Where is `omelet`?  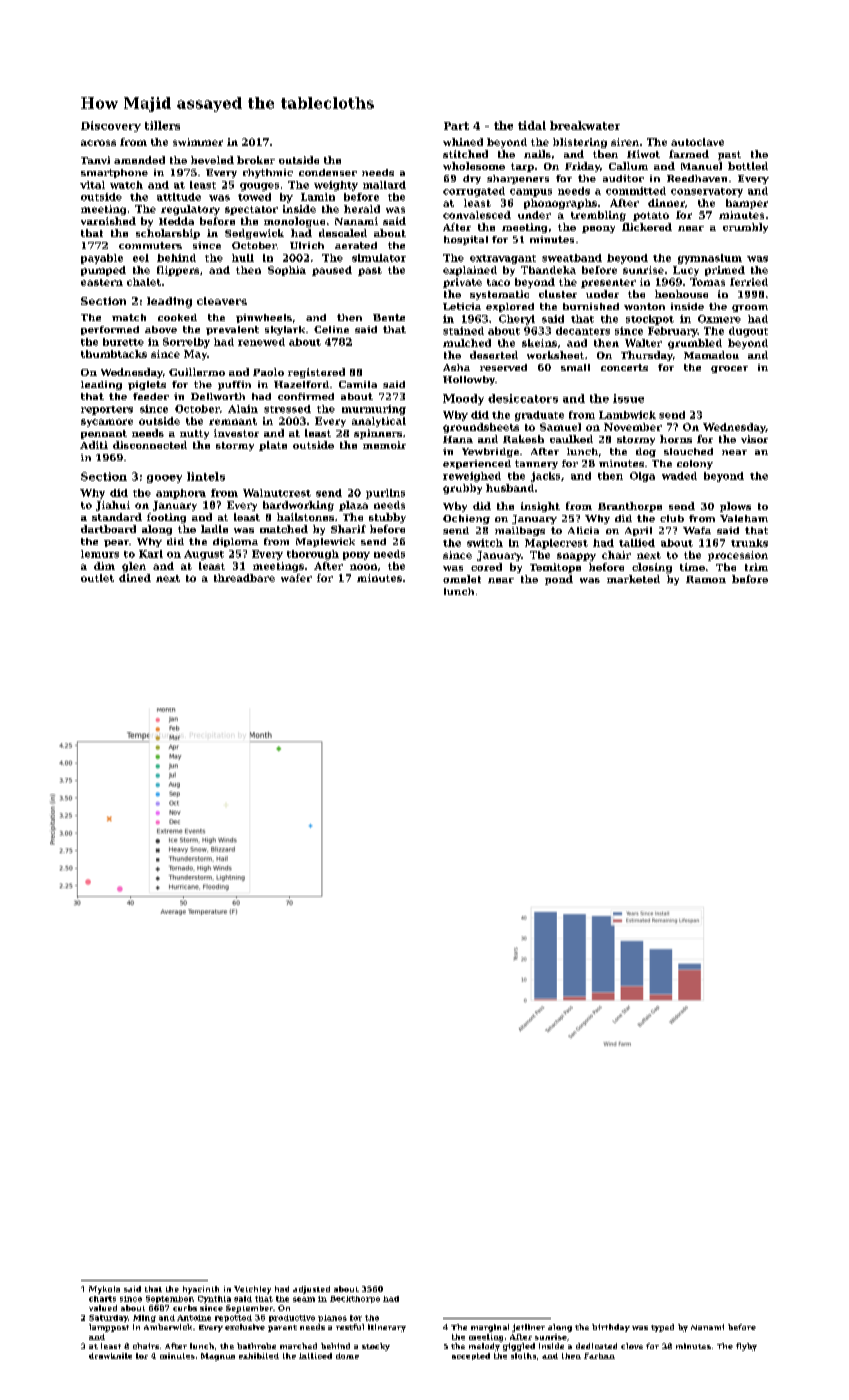 omelet is located at coordinates (462, 579).
